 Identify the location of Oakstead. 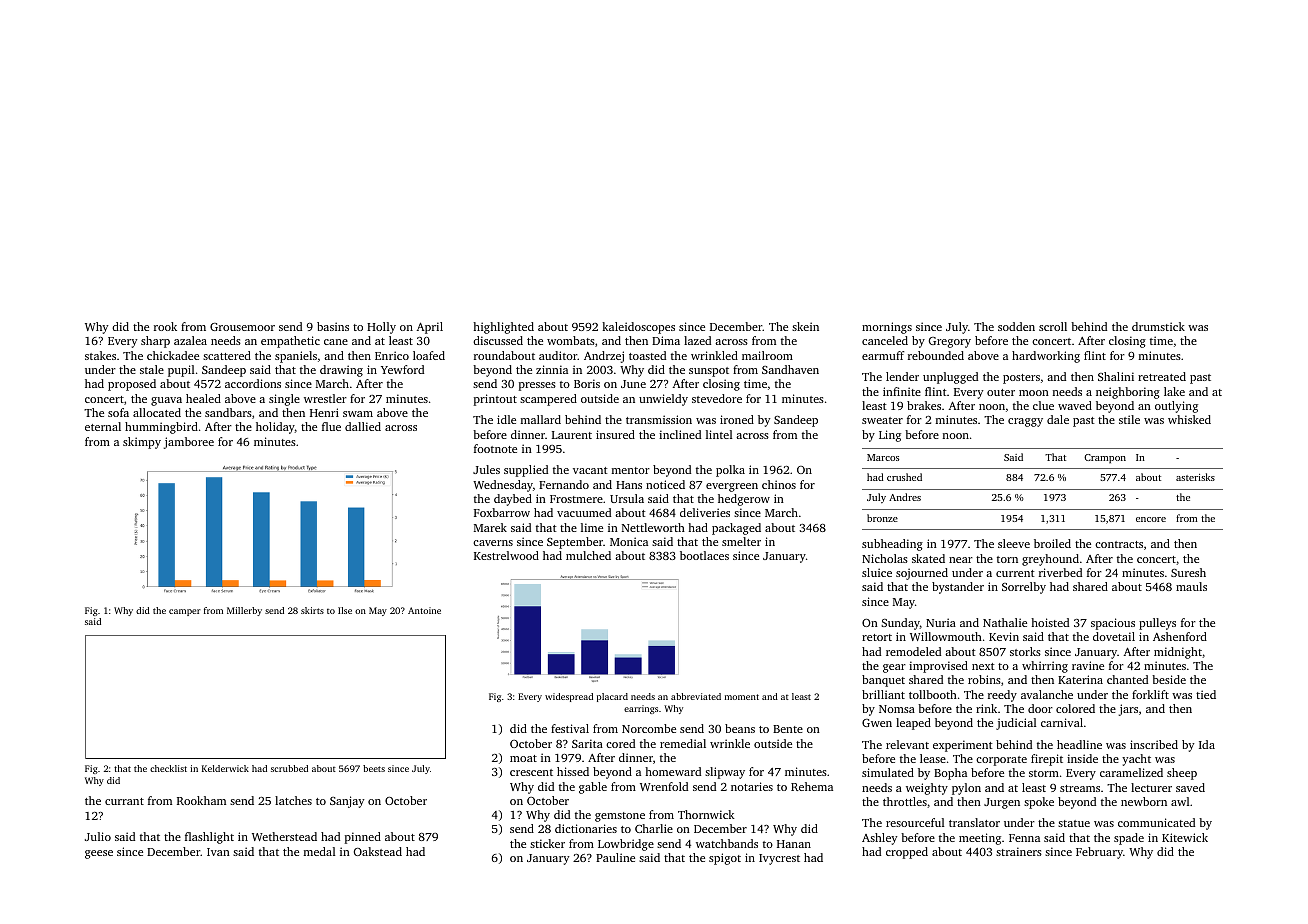
(378, 851).
